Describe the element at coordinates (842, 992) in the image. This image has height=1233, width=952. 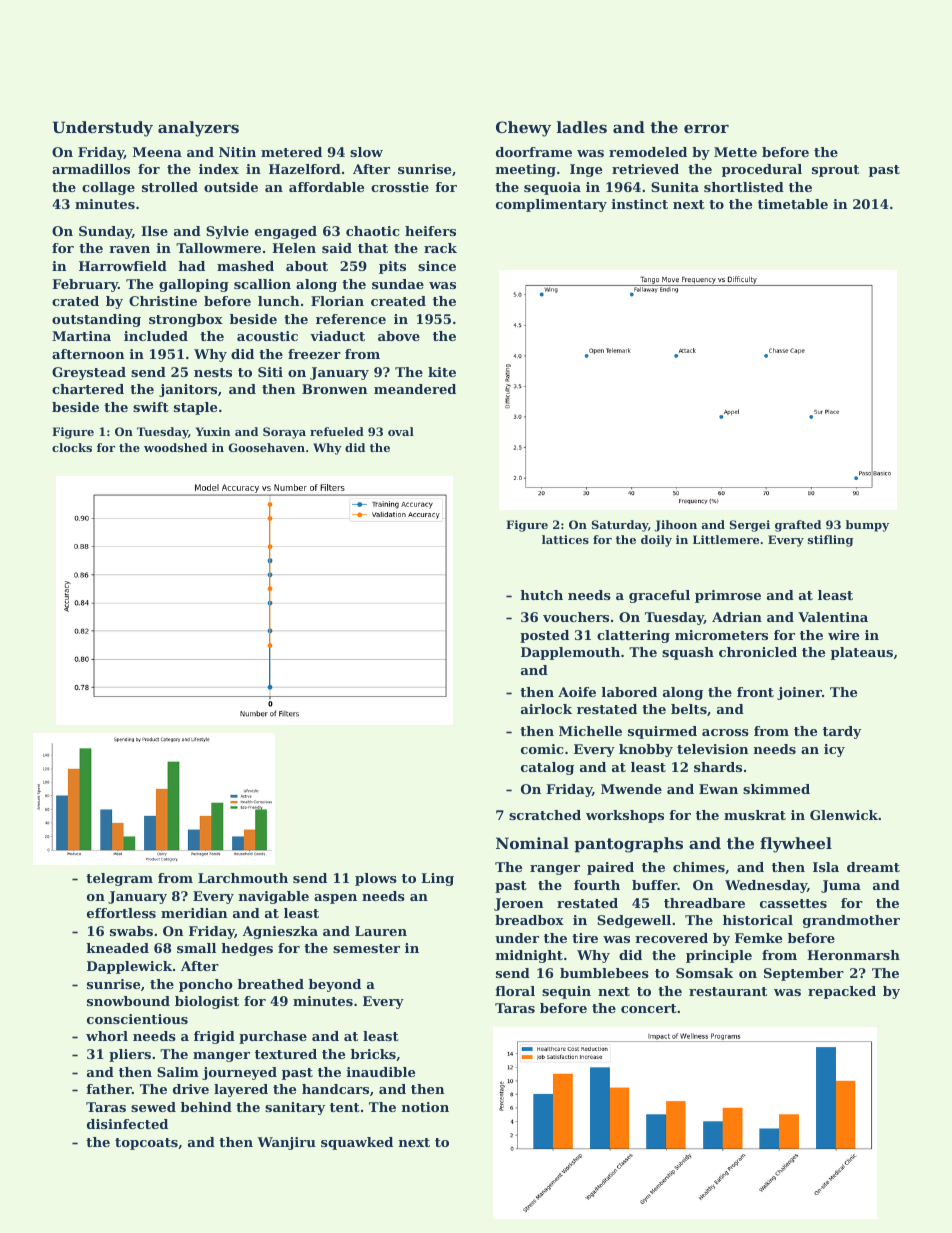
I see `repacked` at that location.
